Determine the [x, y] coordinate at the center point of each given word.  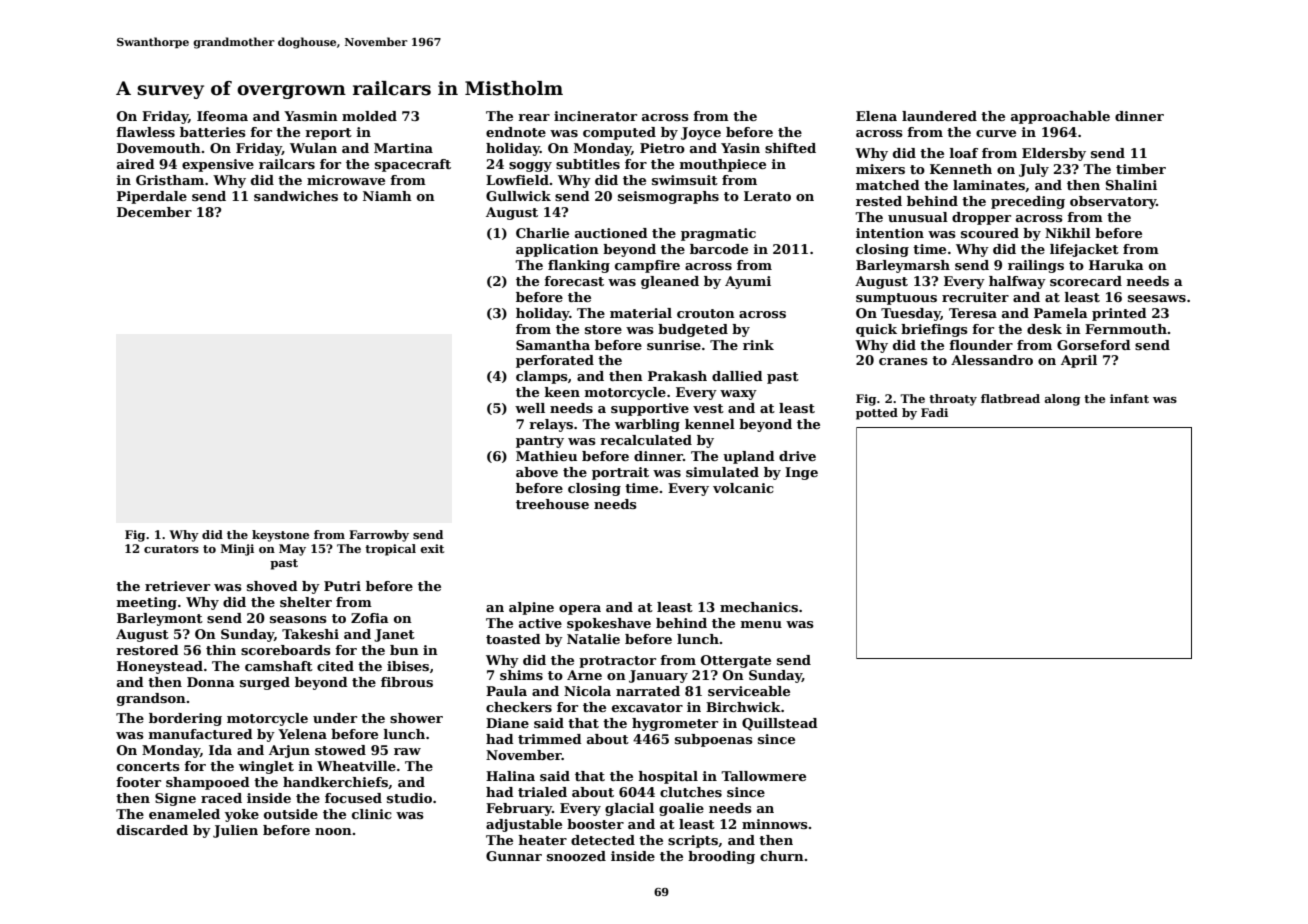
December [154, 212]
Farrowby [379, 536]
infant [1129, 398]
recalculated [646, 440]
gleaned [670, 282]
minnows [775, 824]
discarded [152, 830]
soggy [530, 167]
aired [136, 164]
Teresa [973, 313]
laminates [989, 185]
